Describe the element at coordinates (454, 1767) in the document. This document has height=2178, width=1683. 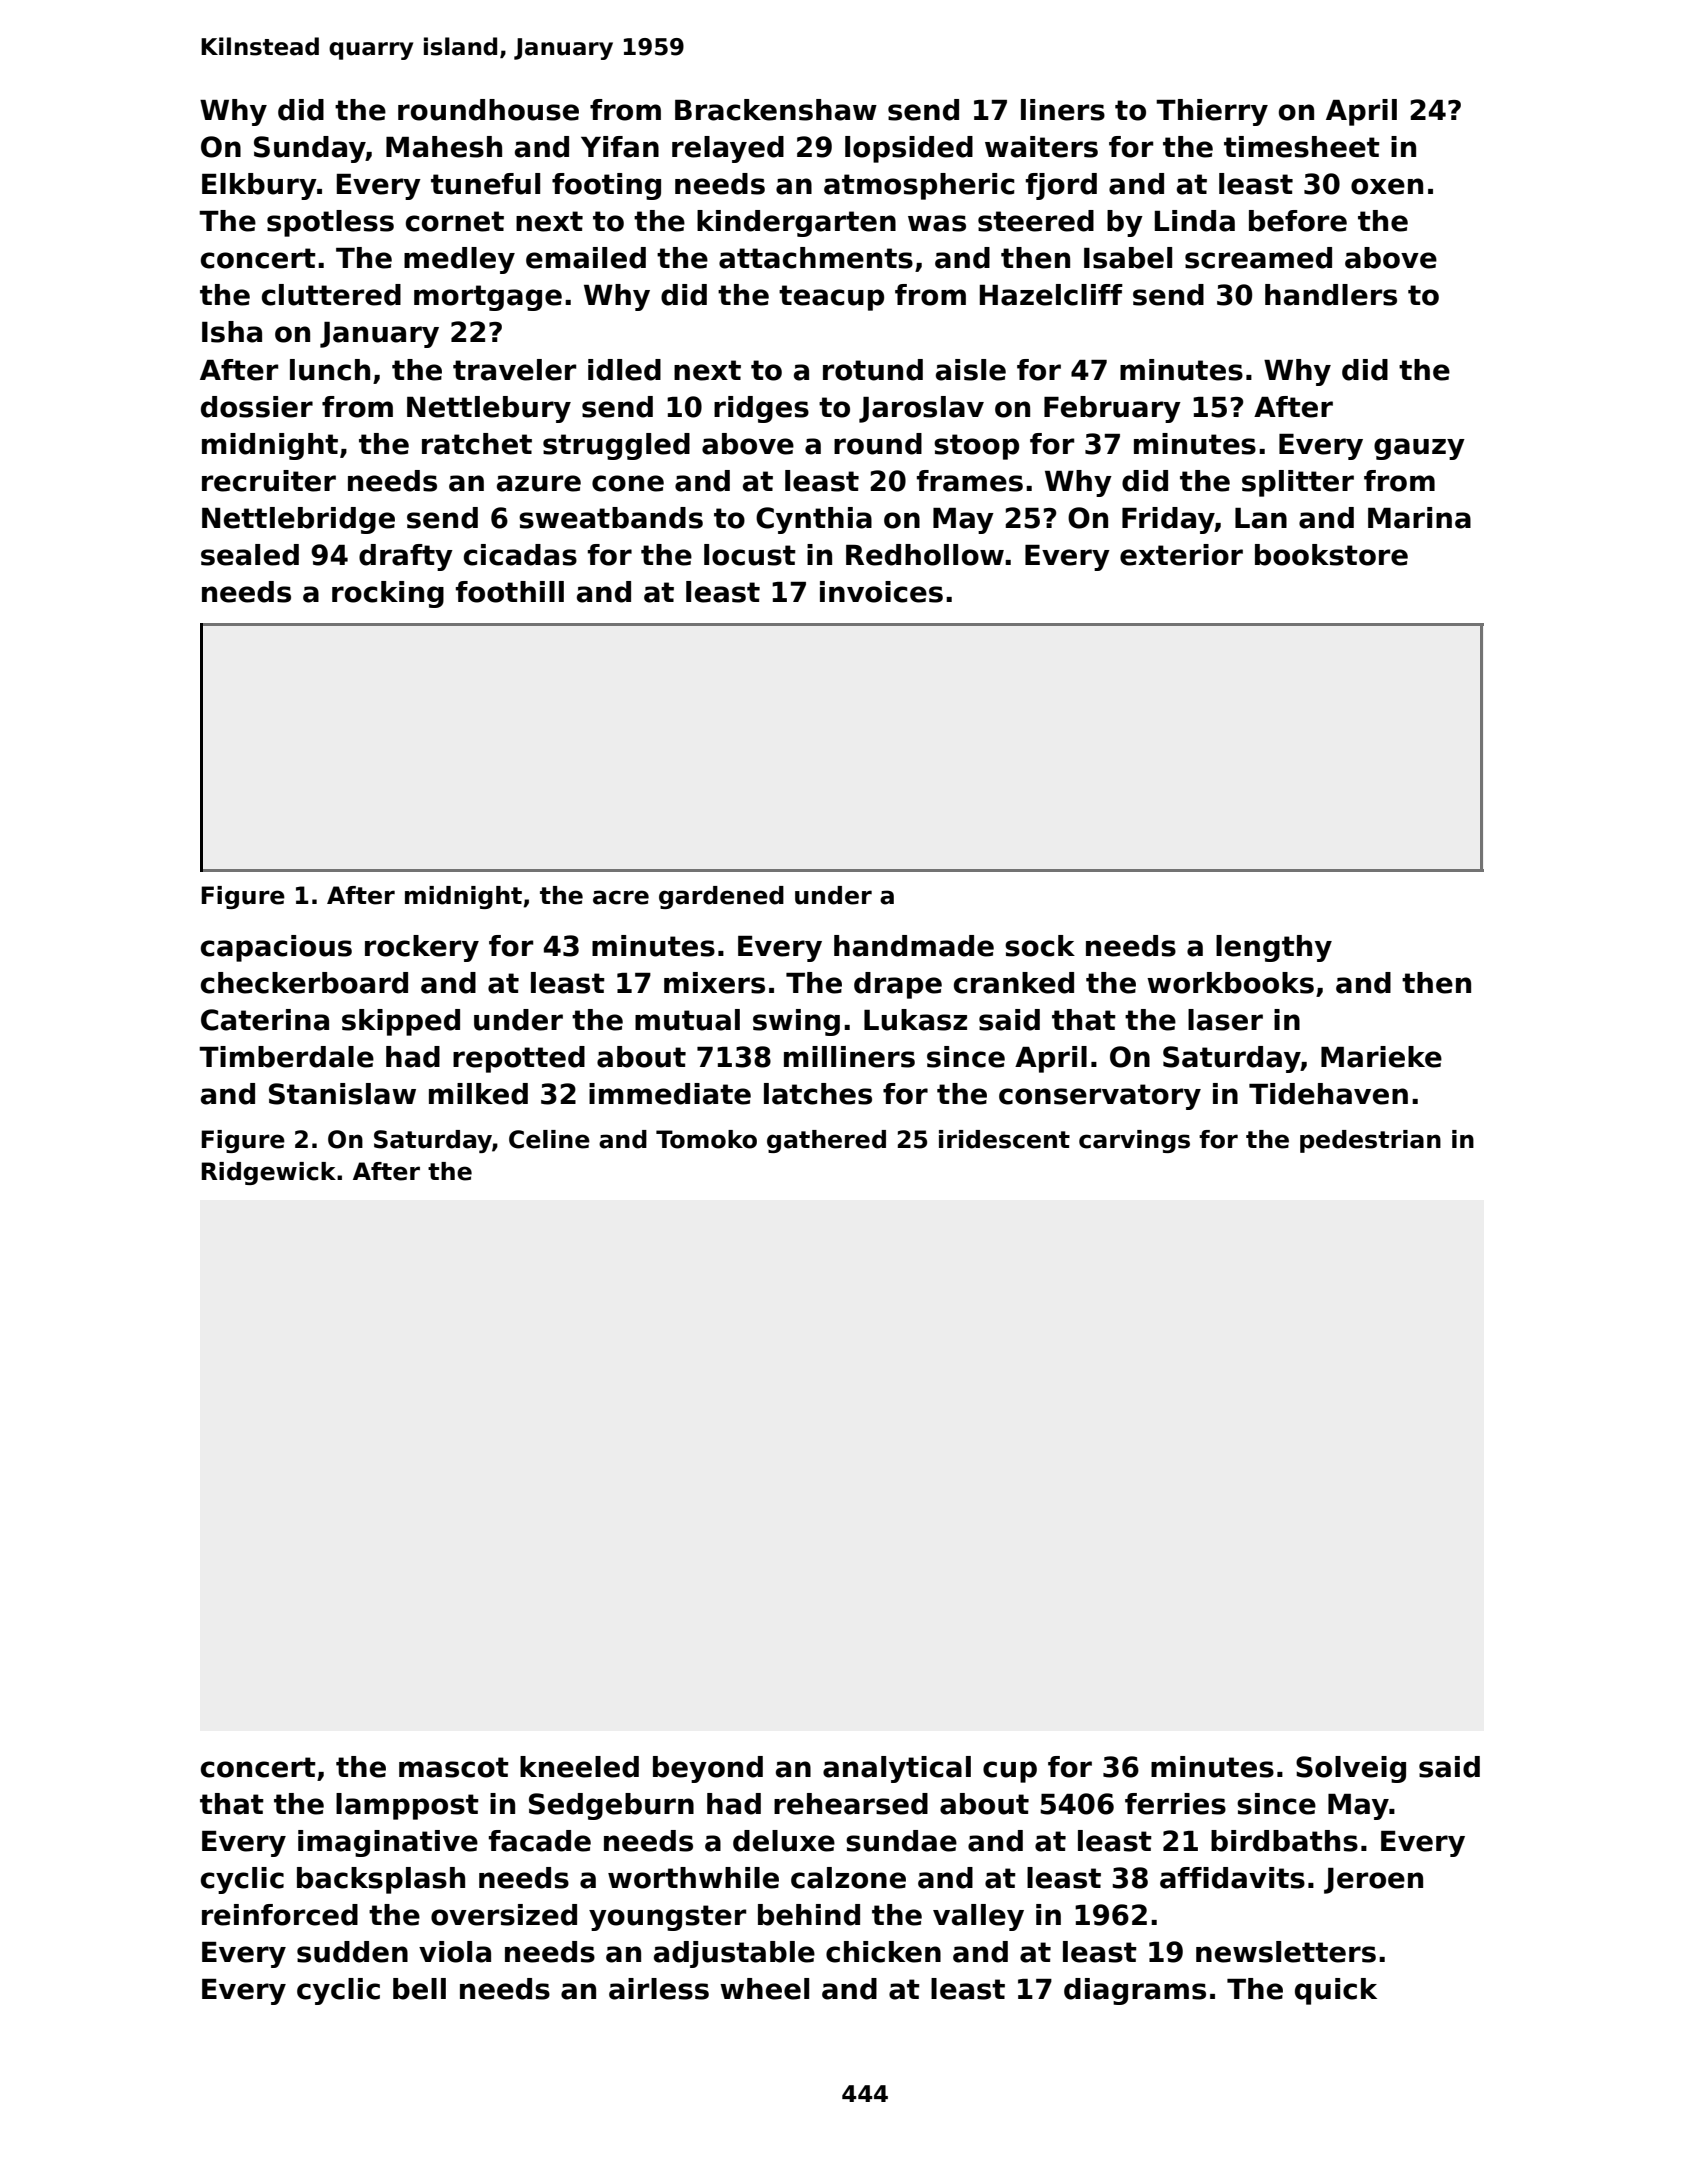
I see `mascot` at that location.
